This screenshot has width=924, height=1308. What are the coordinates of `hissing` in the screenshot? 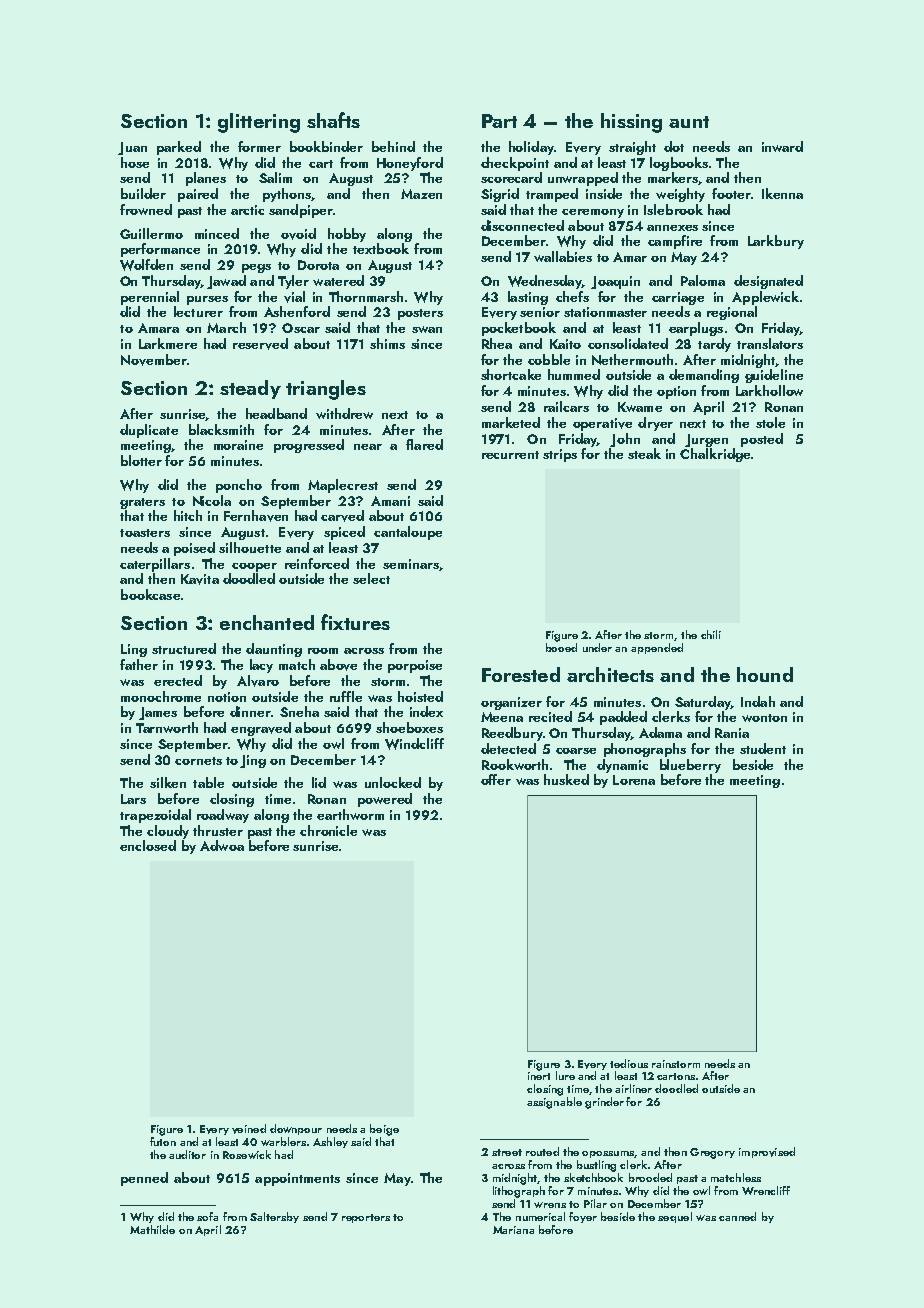 It's located at (631, 123).
